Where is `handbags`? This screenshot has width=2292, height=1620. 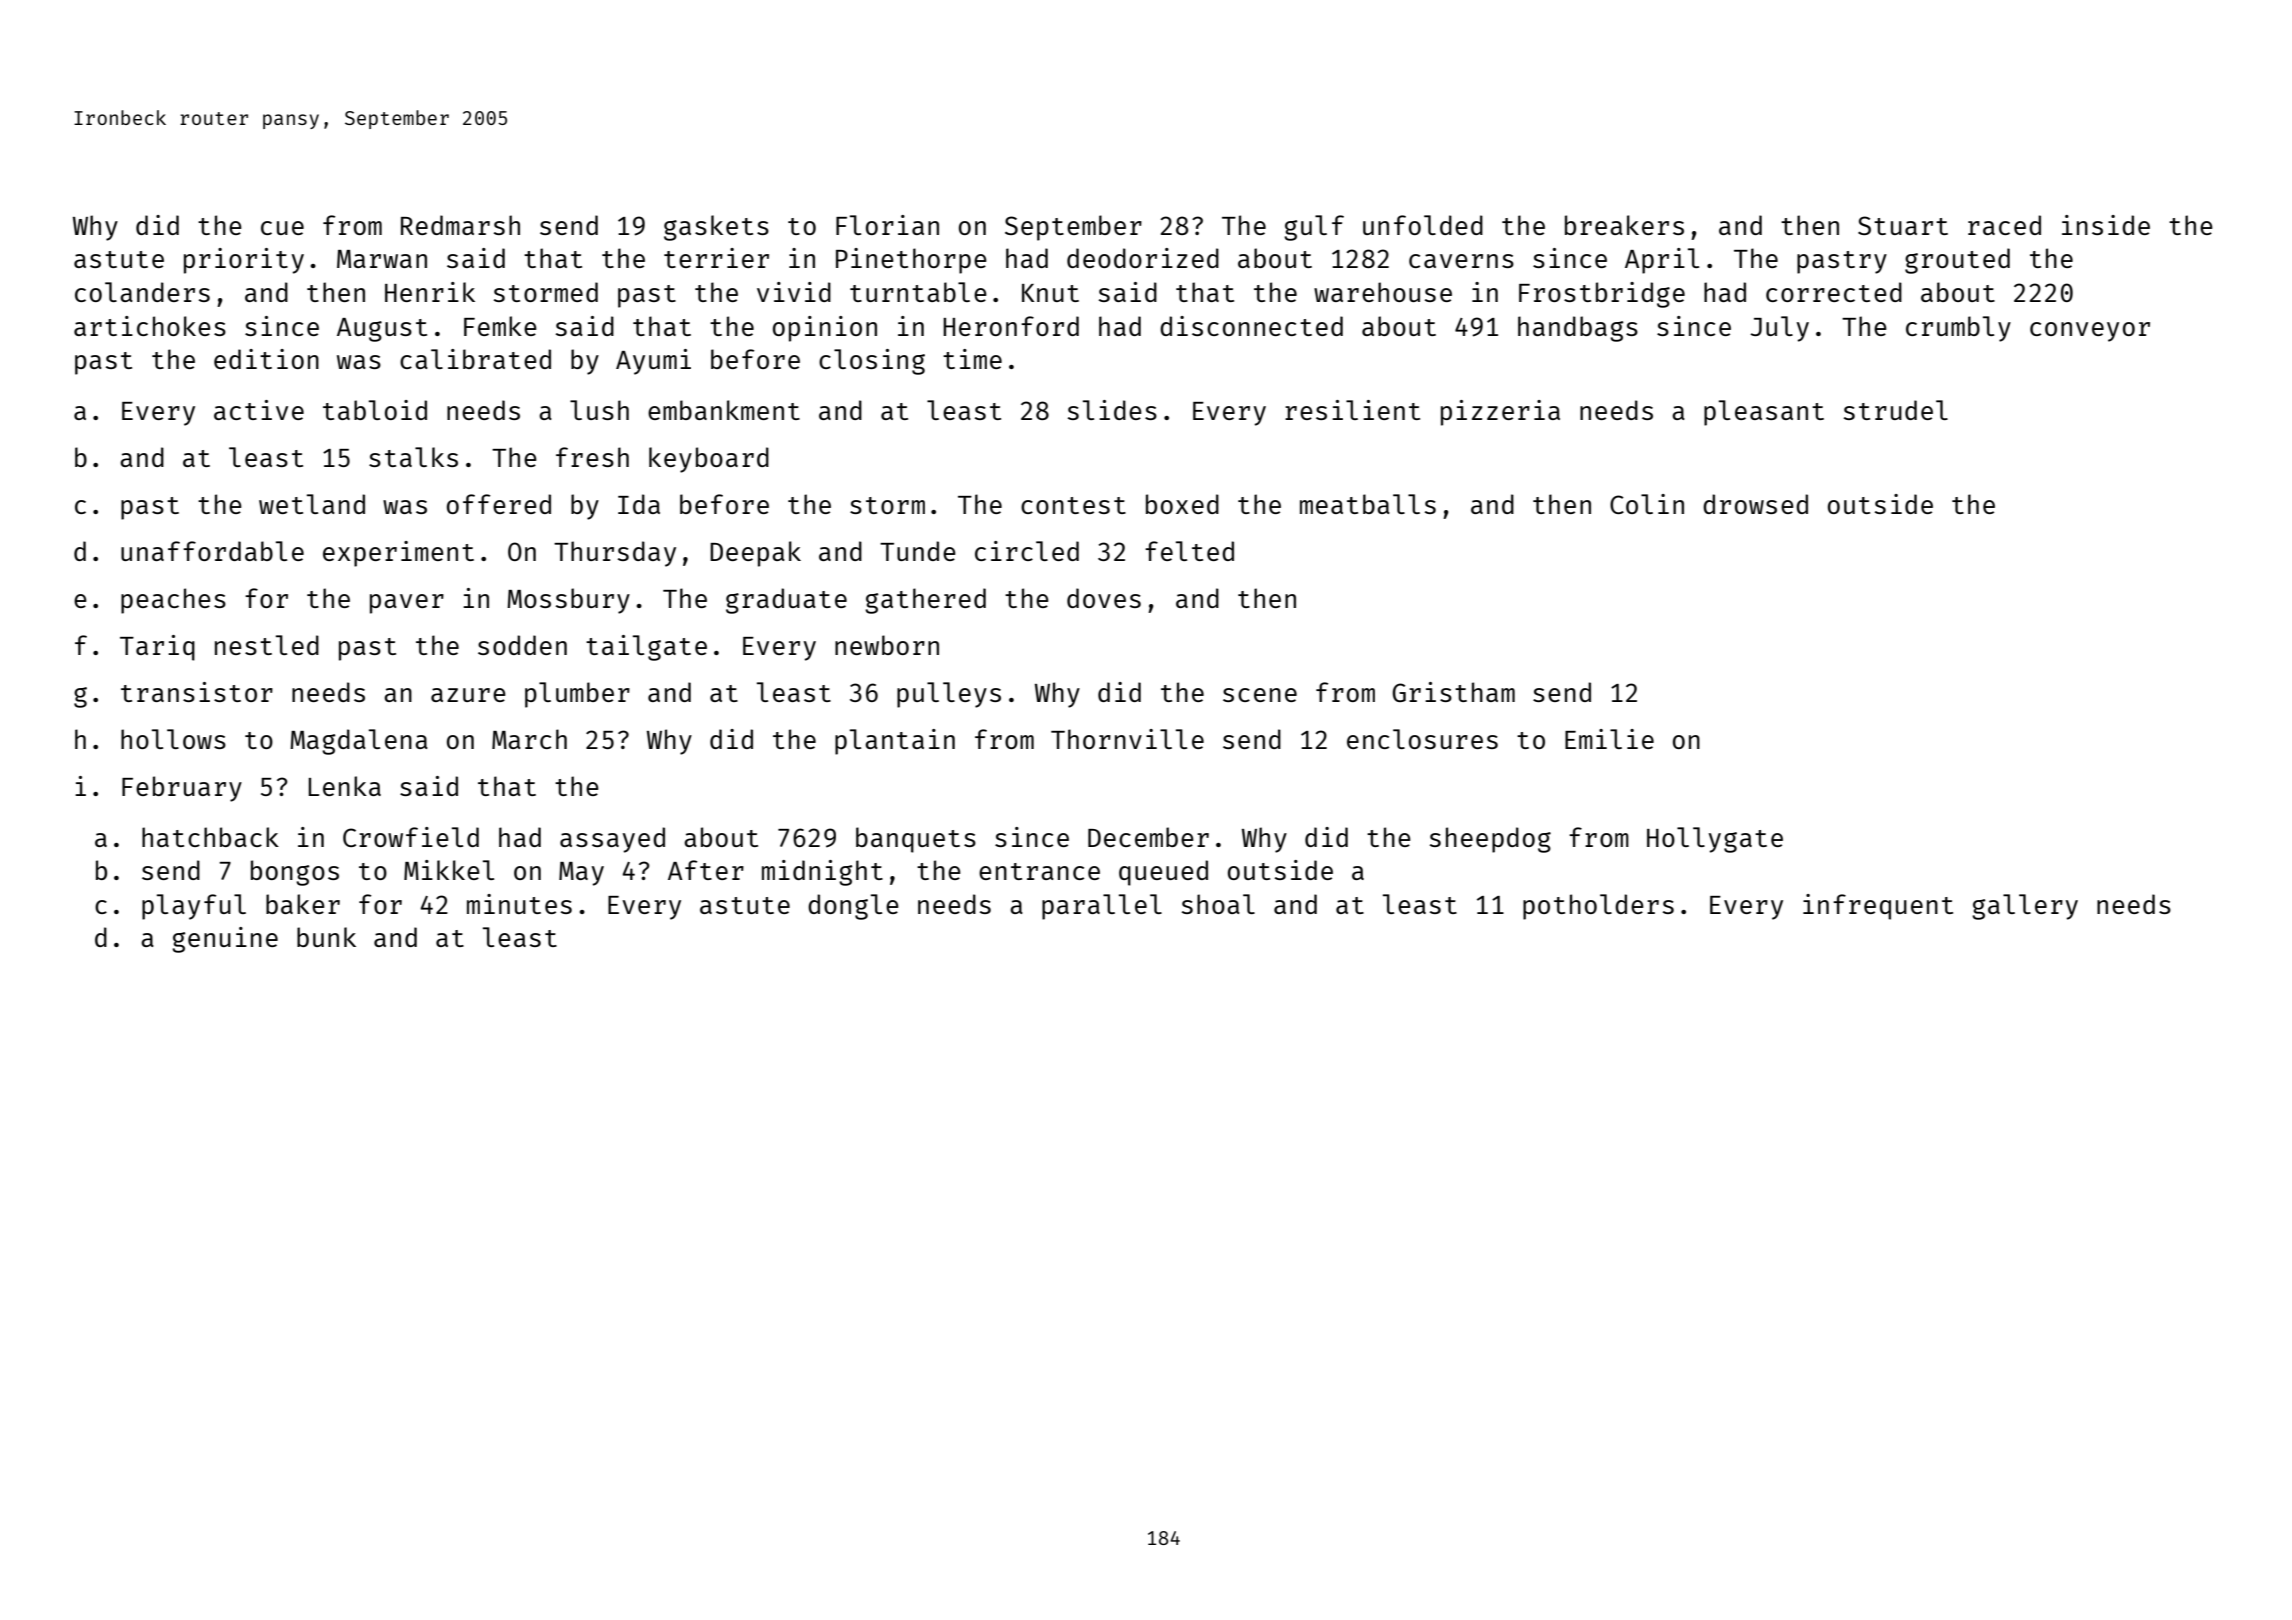
handbags is located at coordinates (1578, 329).
